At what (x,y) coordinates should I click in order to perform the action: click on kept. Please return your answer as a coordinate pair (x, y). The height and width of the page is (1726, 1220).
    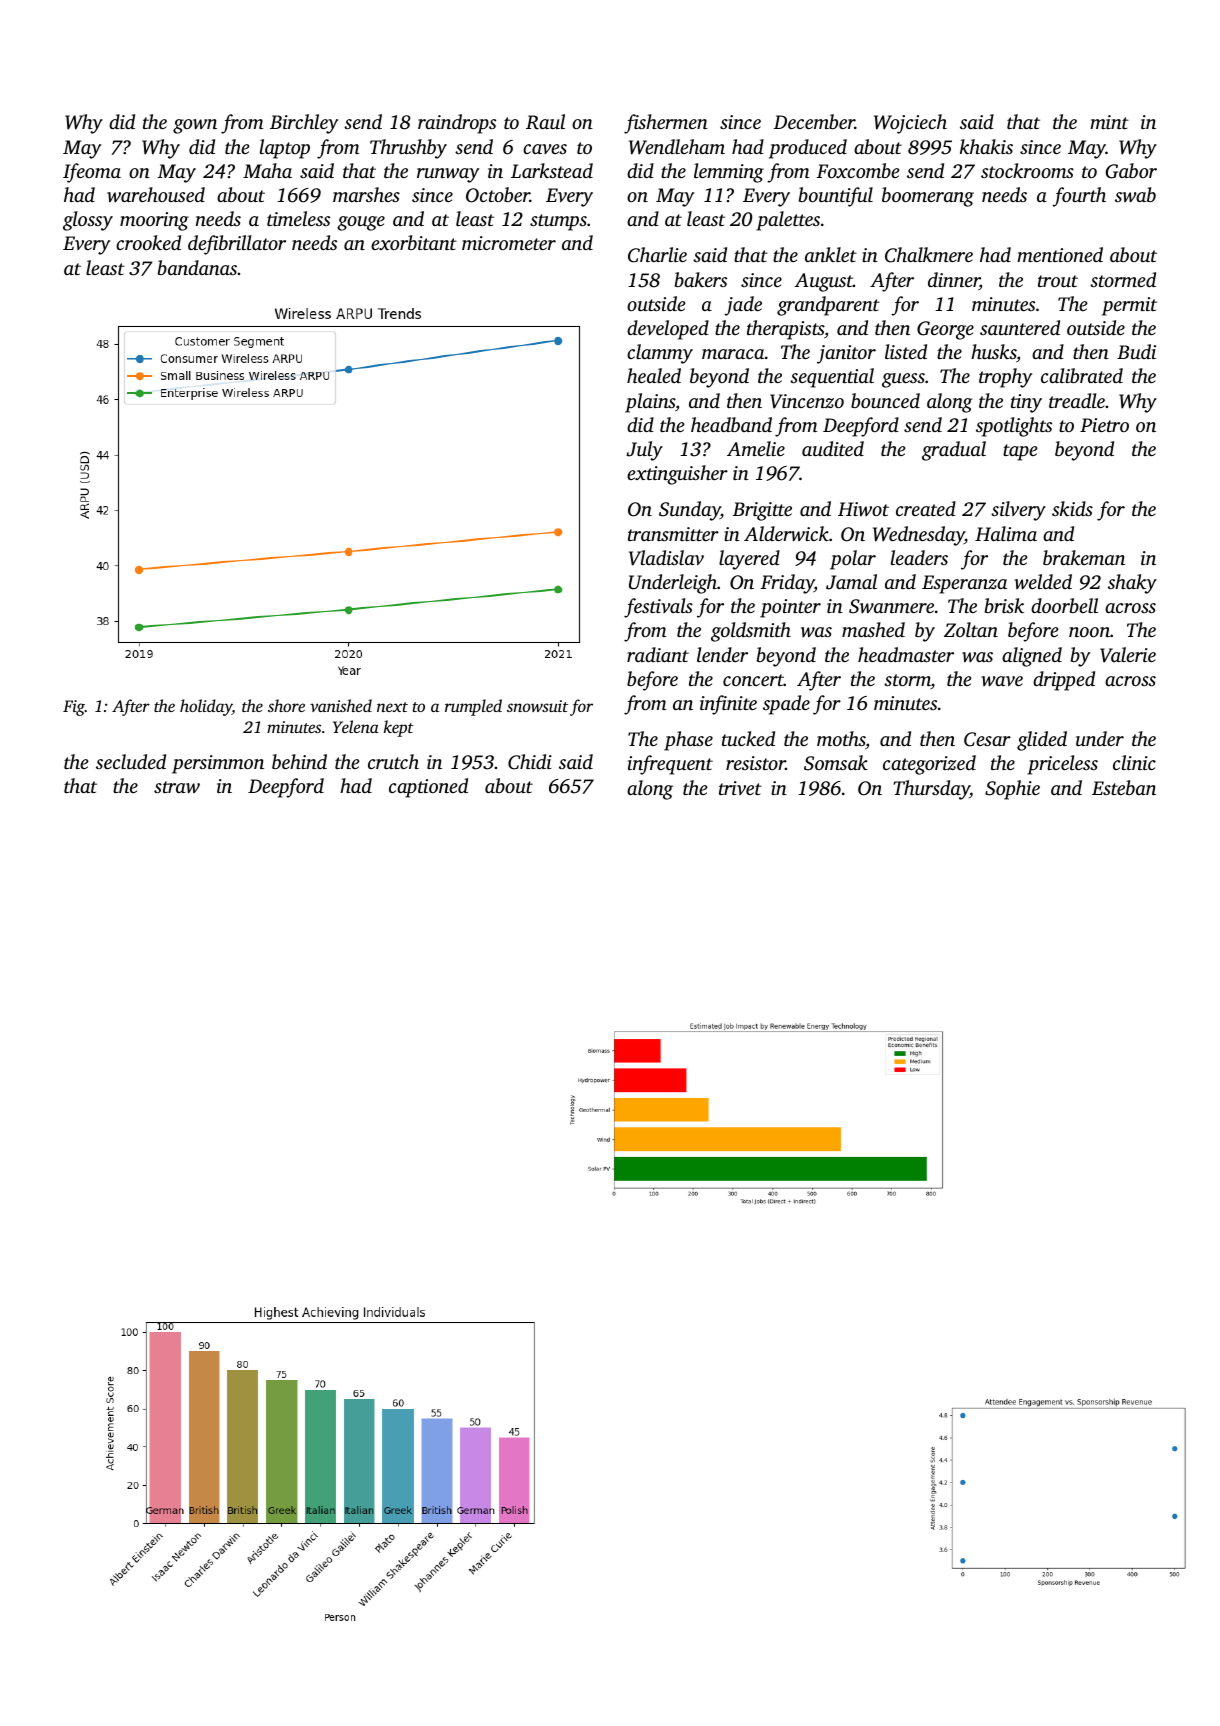
    Looking at the image, I should click on (399, 728).
